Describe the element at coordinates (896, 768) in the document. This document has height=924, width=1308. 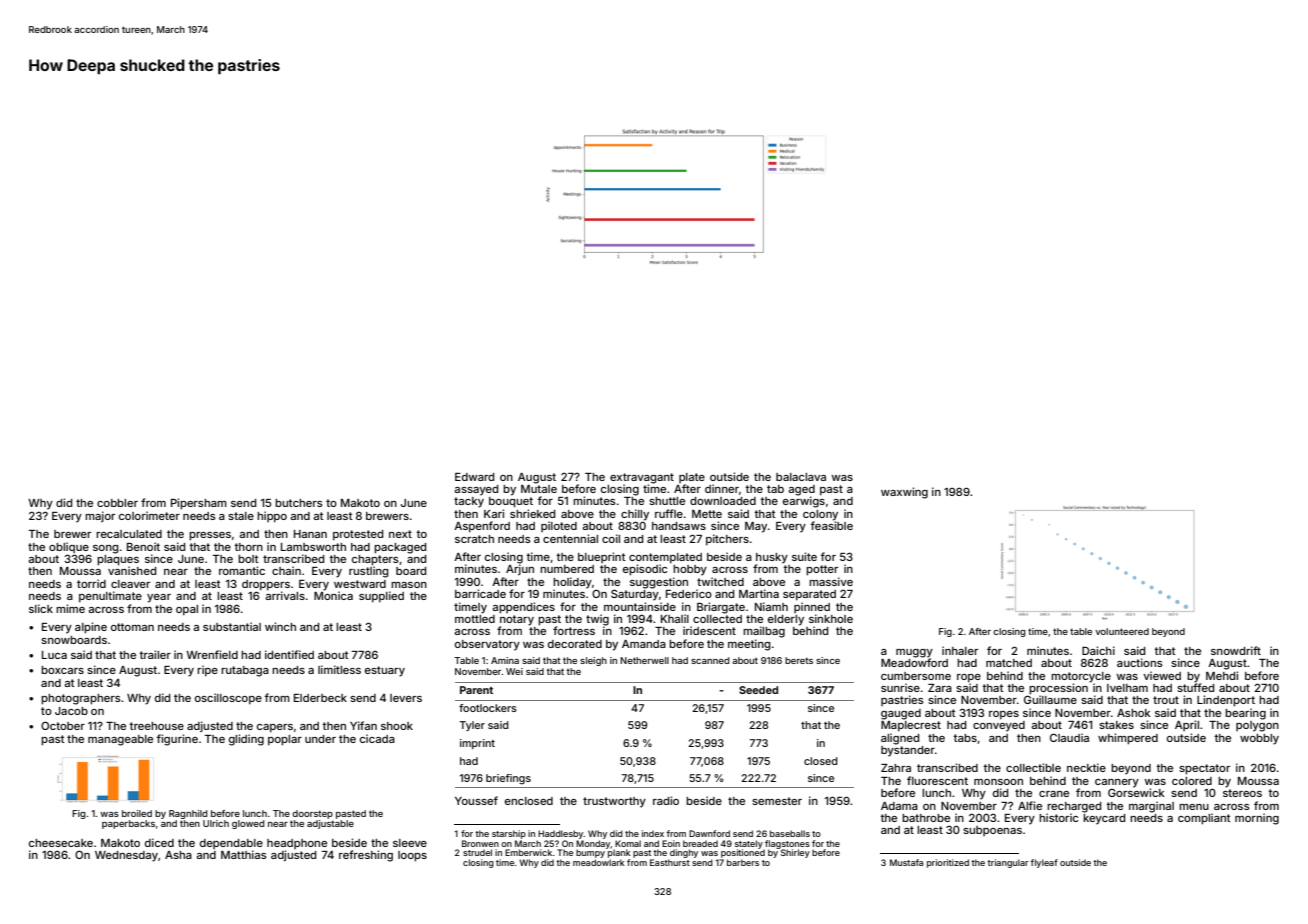
I see `Zahra` at that location.
